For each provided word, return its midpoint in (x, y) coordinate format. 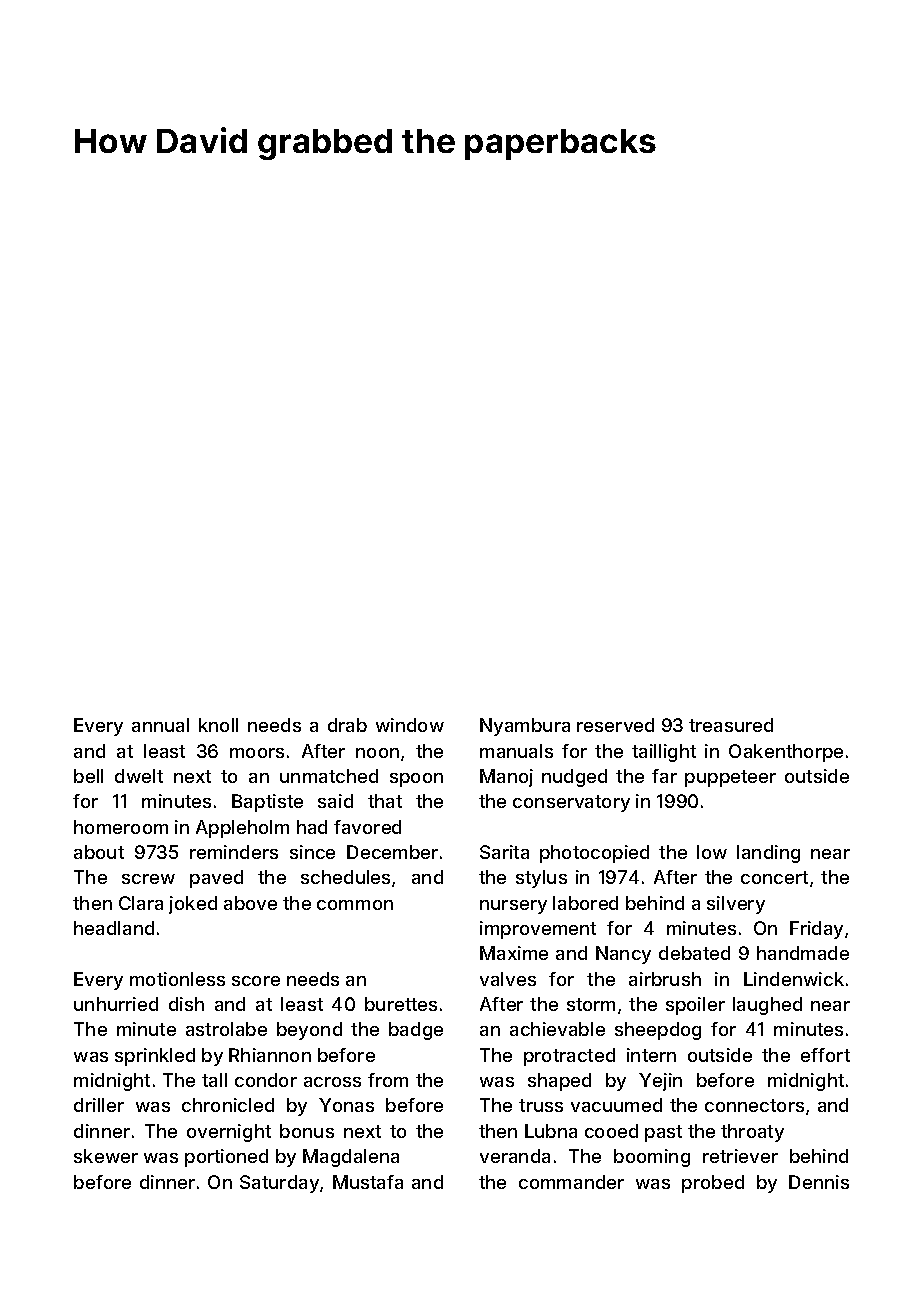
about (99, 852)
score (256, 981)
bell (88, 776)
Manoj (506, 778)
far (664, 776)
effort (825, 1055)
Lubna (551, 1131)
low (712, 852)
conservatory (571, 803)
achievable (557, 1029)
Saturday (279, 1184)
